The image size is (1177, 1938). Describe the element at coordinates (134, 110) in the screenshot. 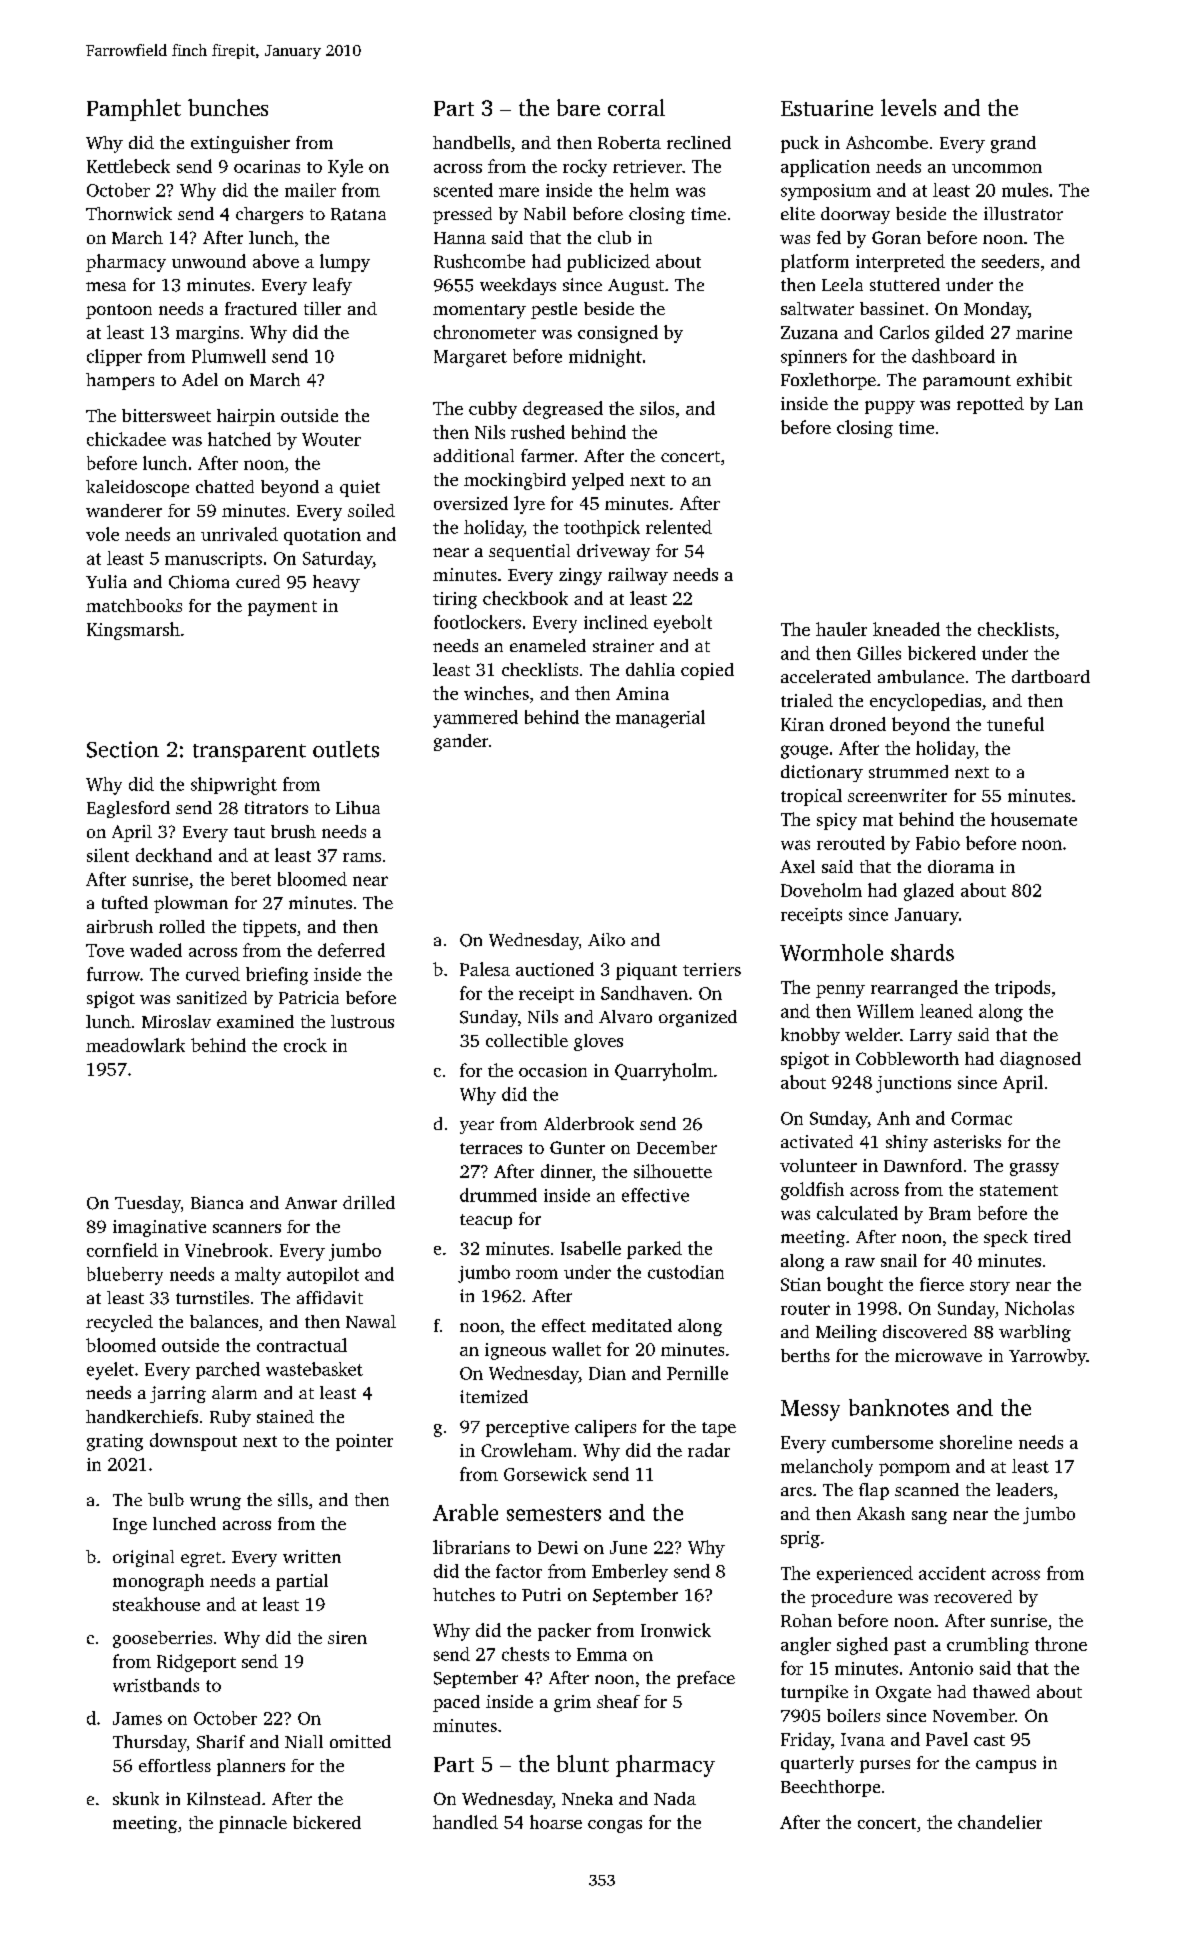

I see `Pamphlet` at that location.
